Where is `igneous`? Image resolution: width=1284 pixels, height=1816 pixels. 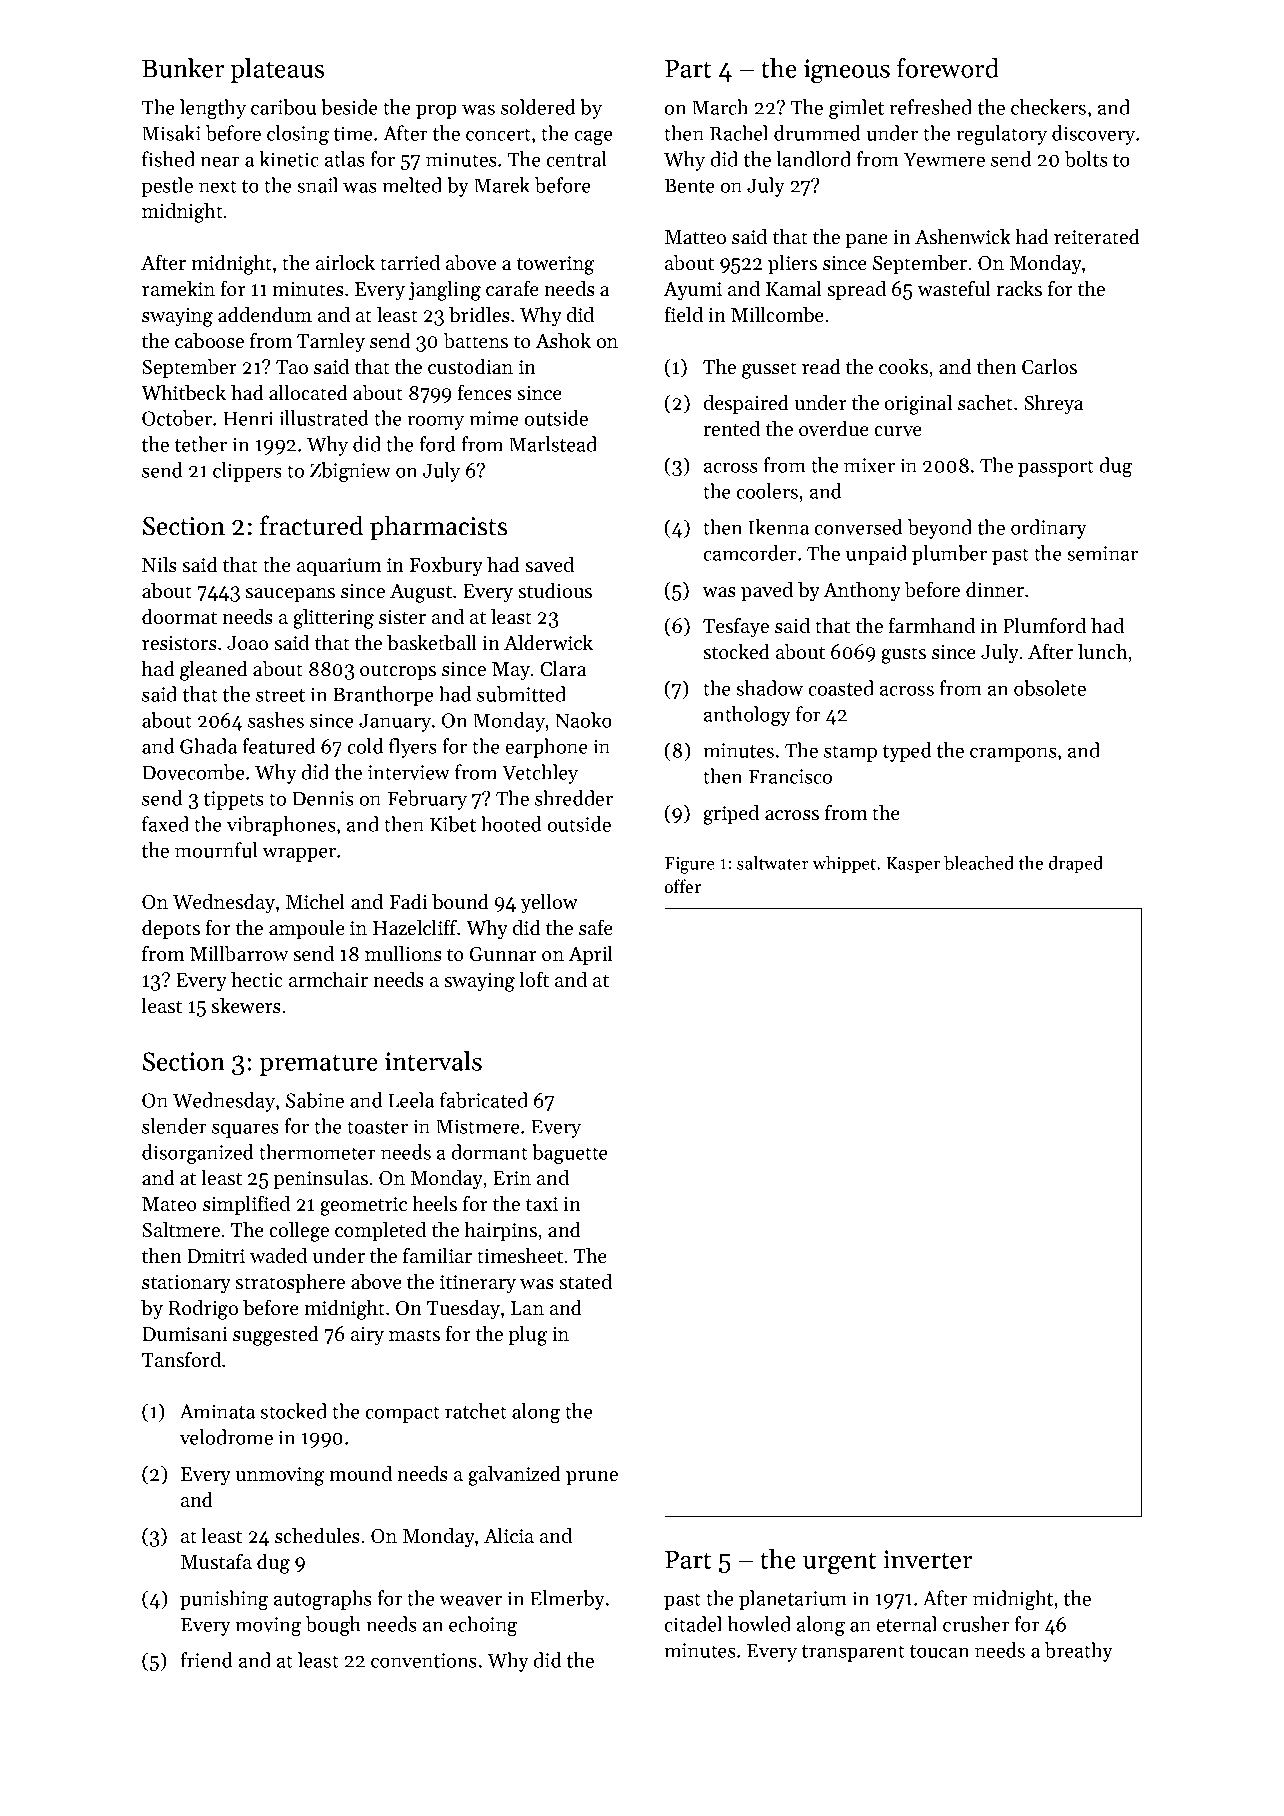
igneous is located at coordinates (847, 71).
